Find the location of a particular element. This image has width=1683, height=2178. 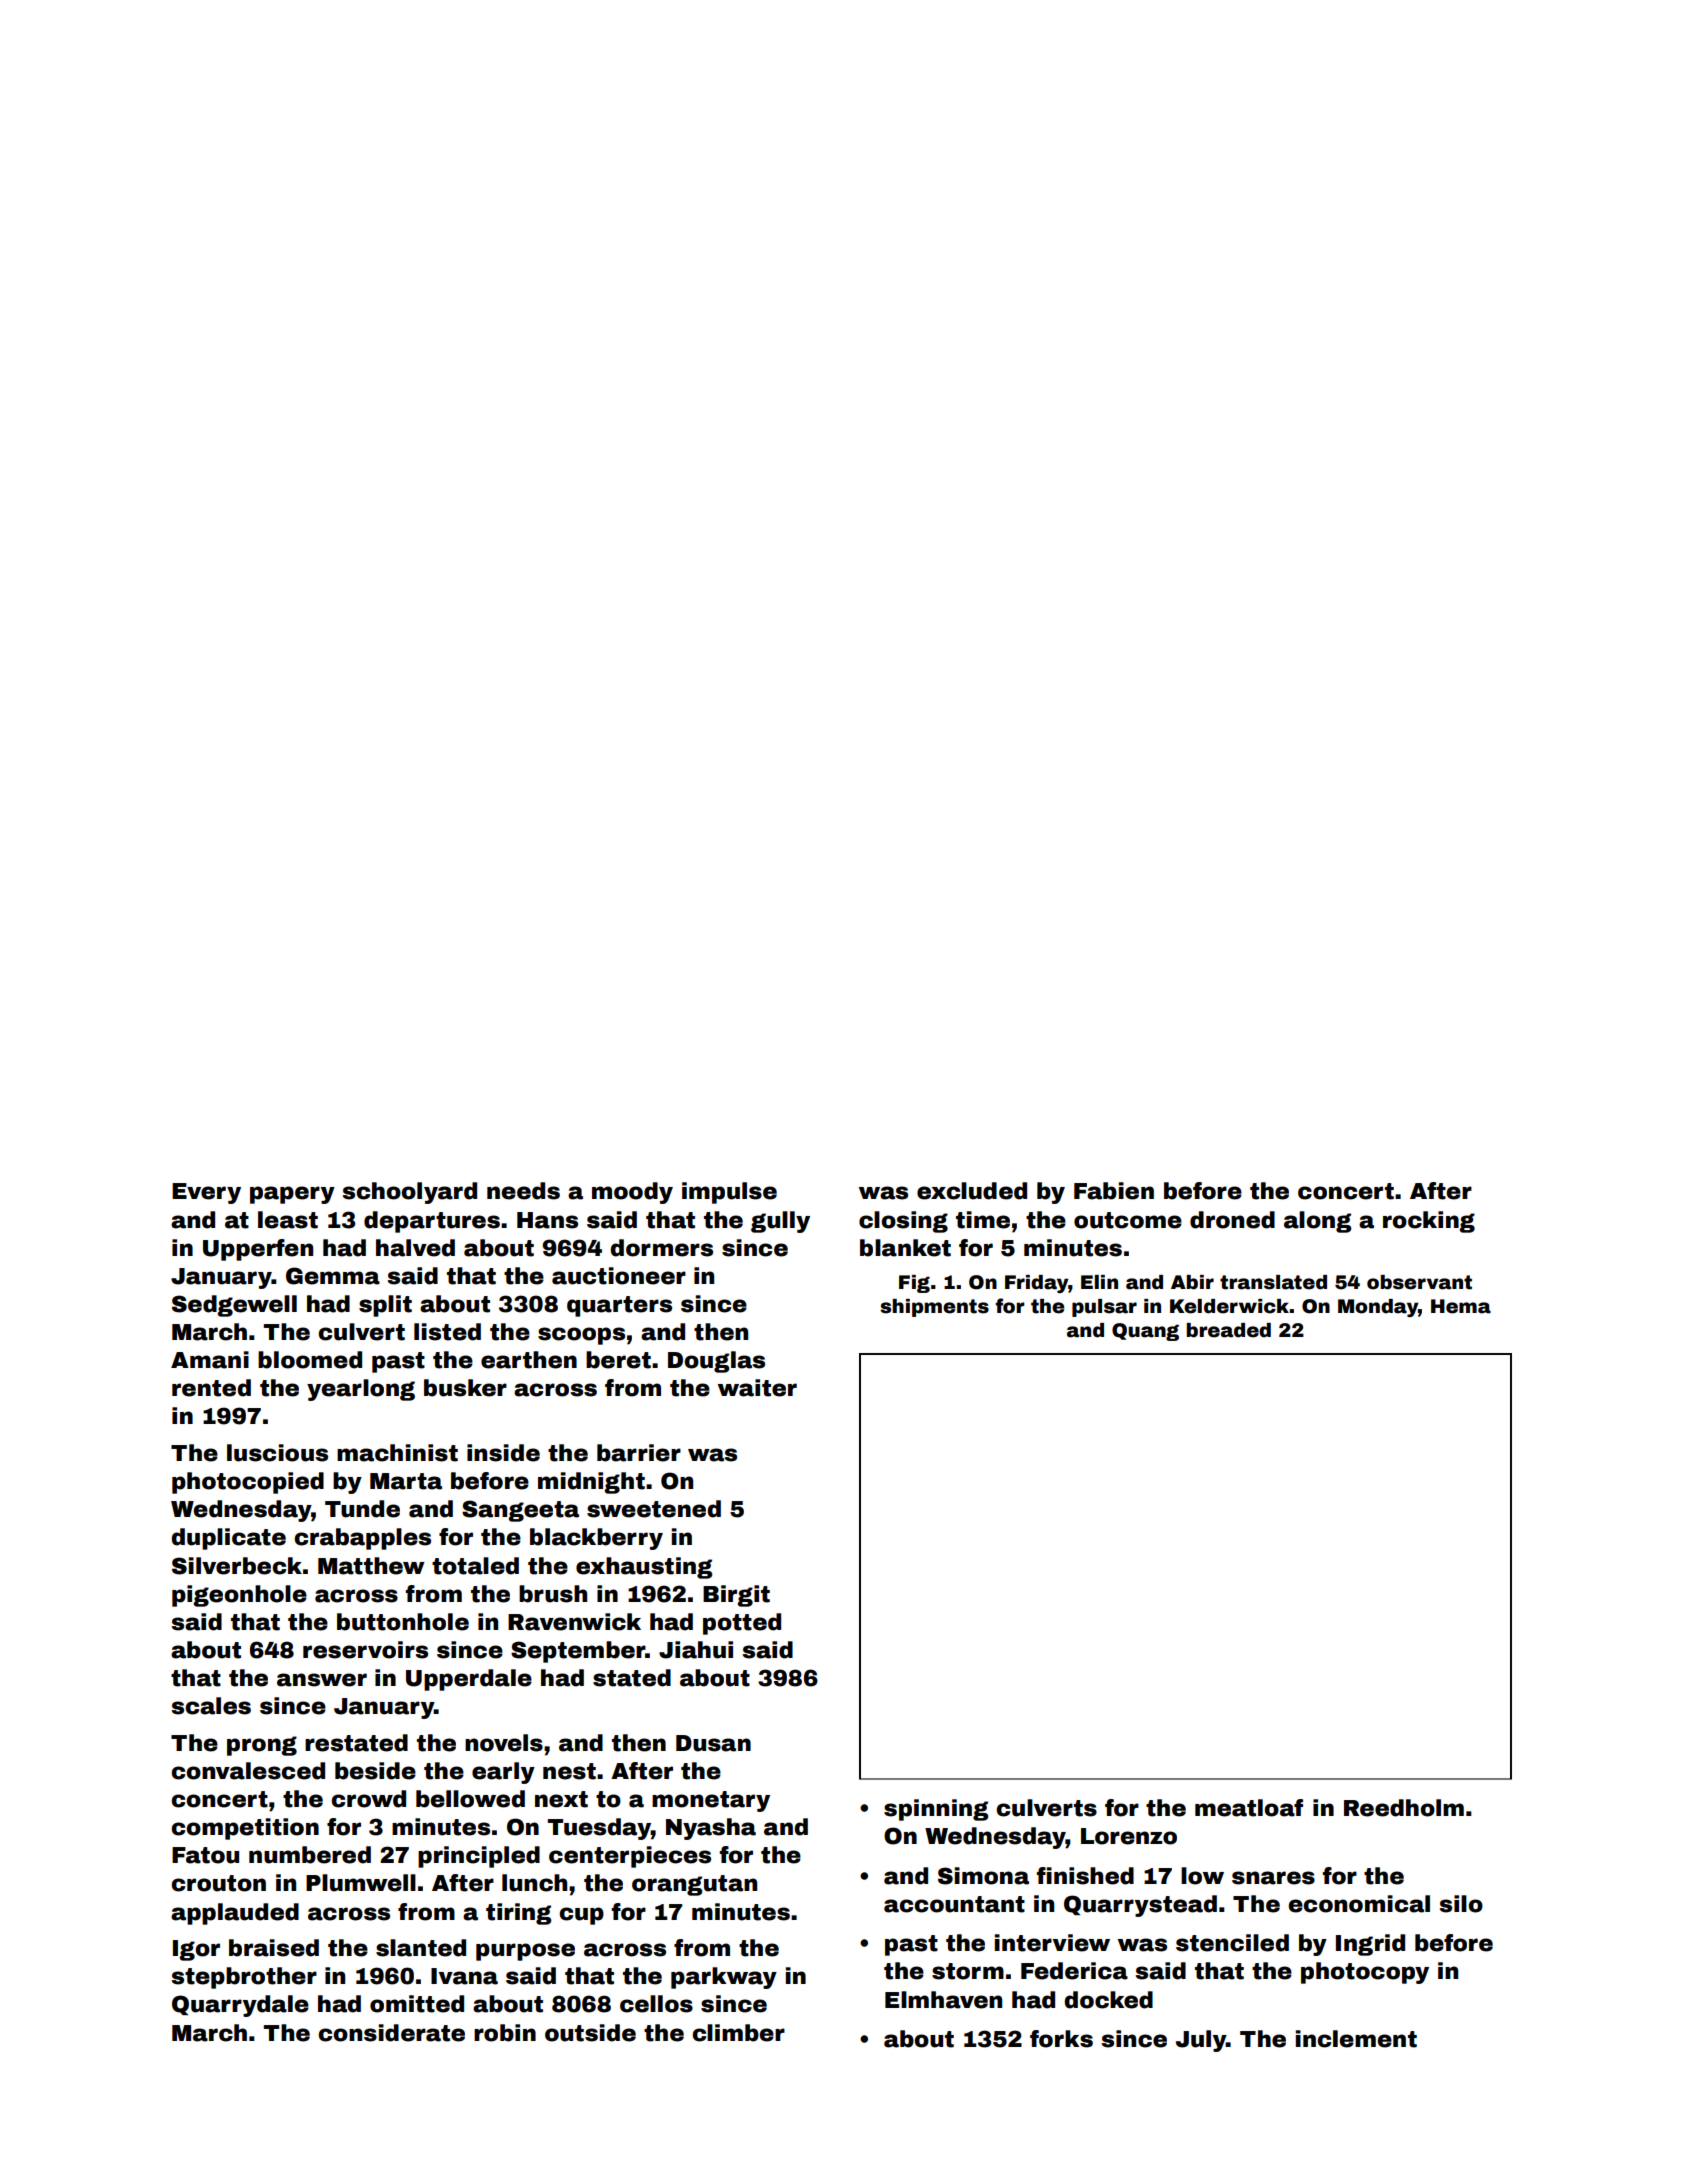

Every is located at coordinates (206, 1193).
